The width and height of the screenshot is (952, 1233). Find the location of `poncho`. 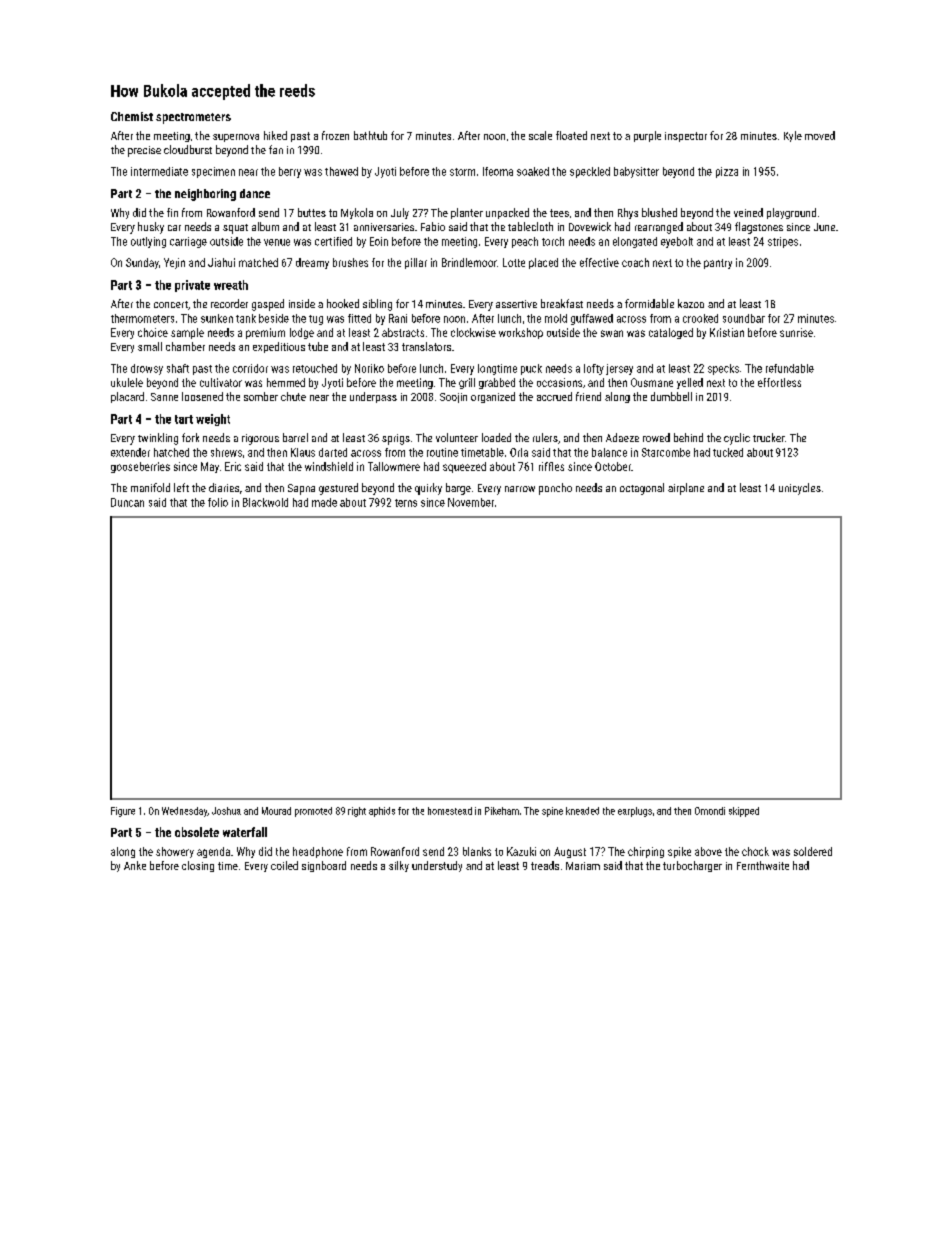

poncho is located at coordinates (555, 489).
